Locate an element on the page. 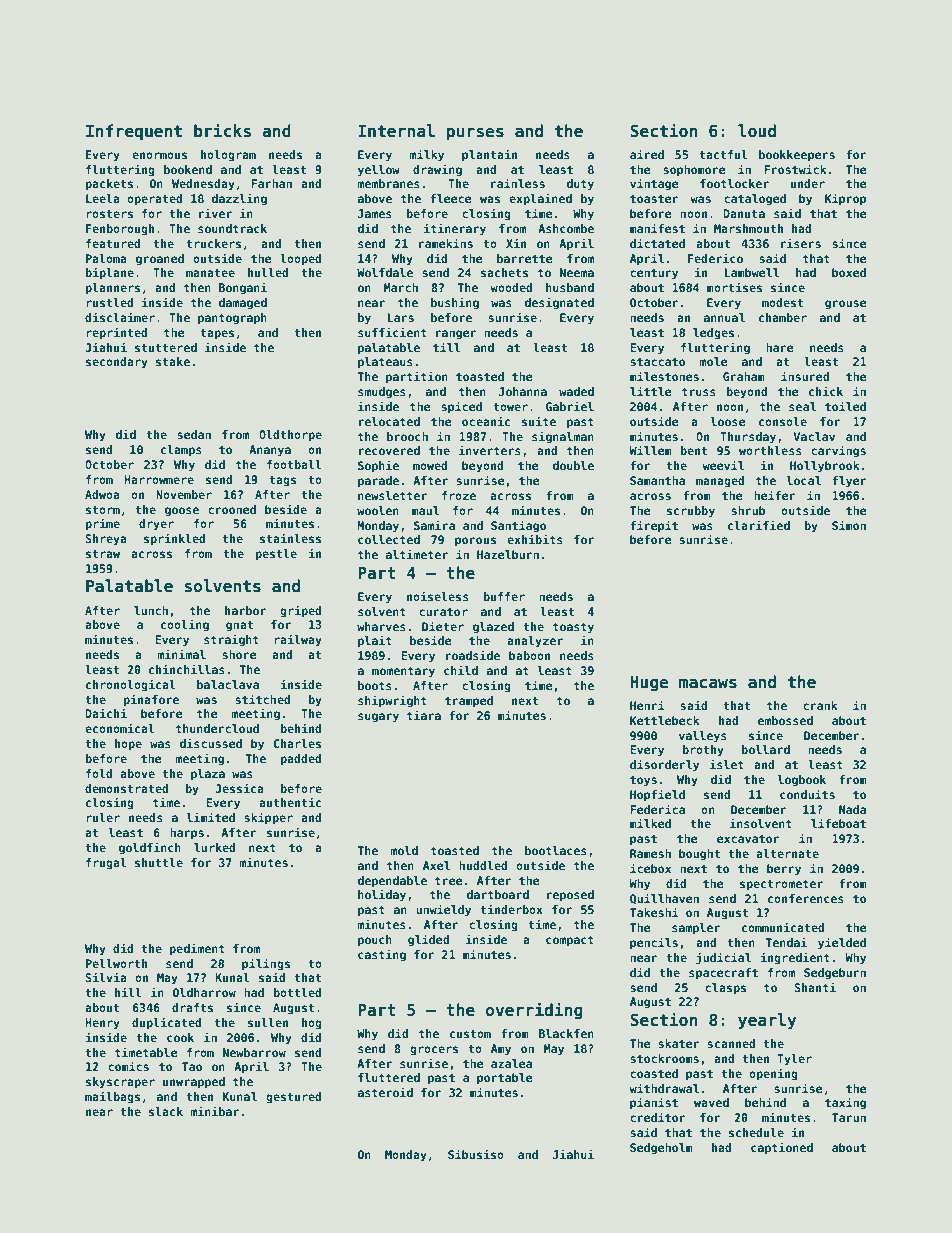 This image has height=1233, width=952. Wolfdale is located at coordinates (385, 272).
